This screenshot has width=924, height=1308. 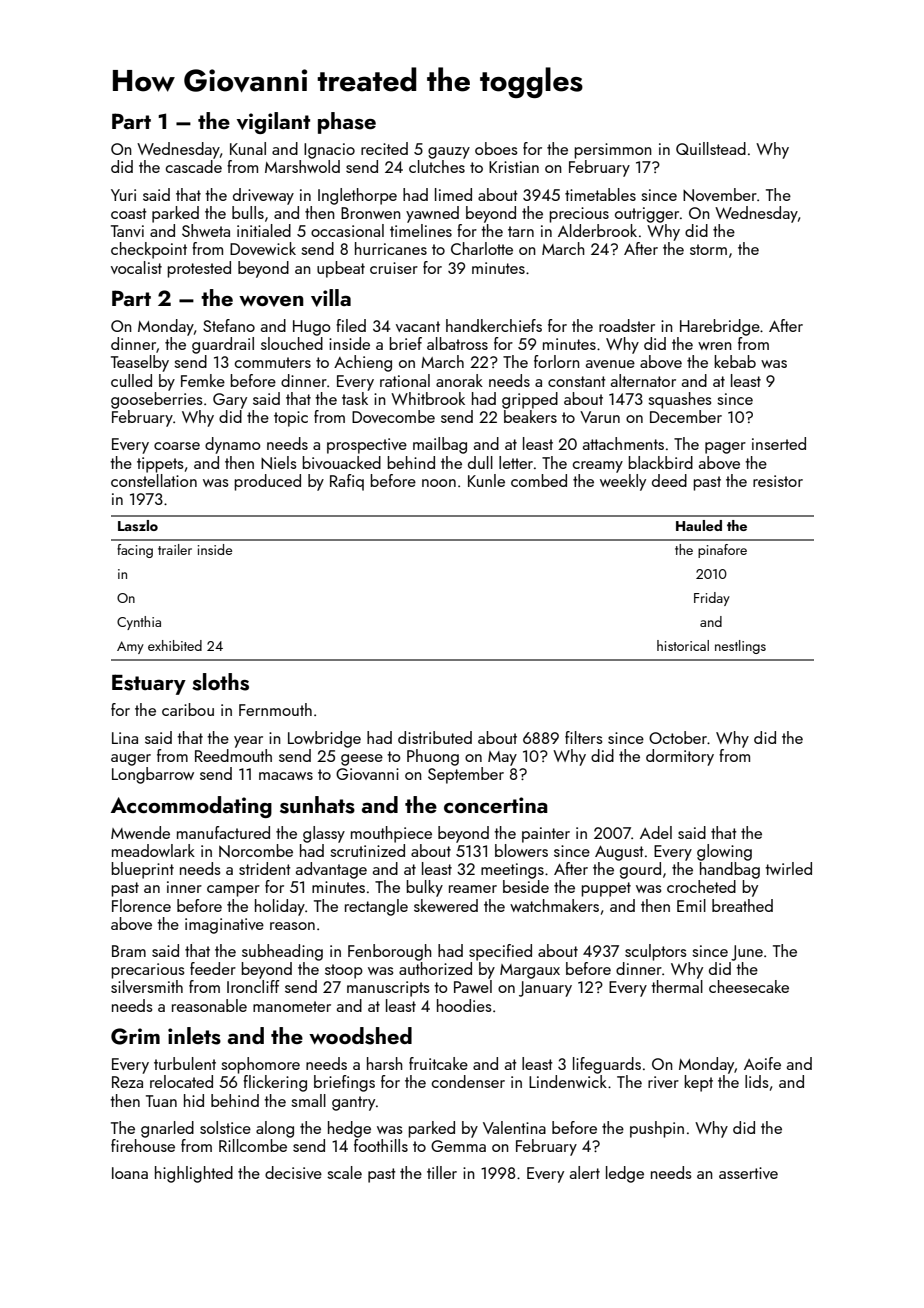 What do you see at coordinates (722, 551) in the screenshot?
I see `pinafore` at bounding box center [722, 551].
